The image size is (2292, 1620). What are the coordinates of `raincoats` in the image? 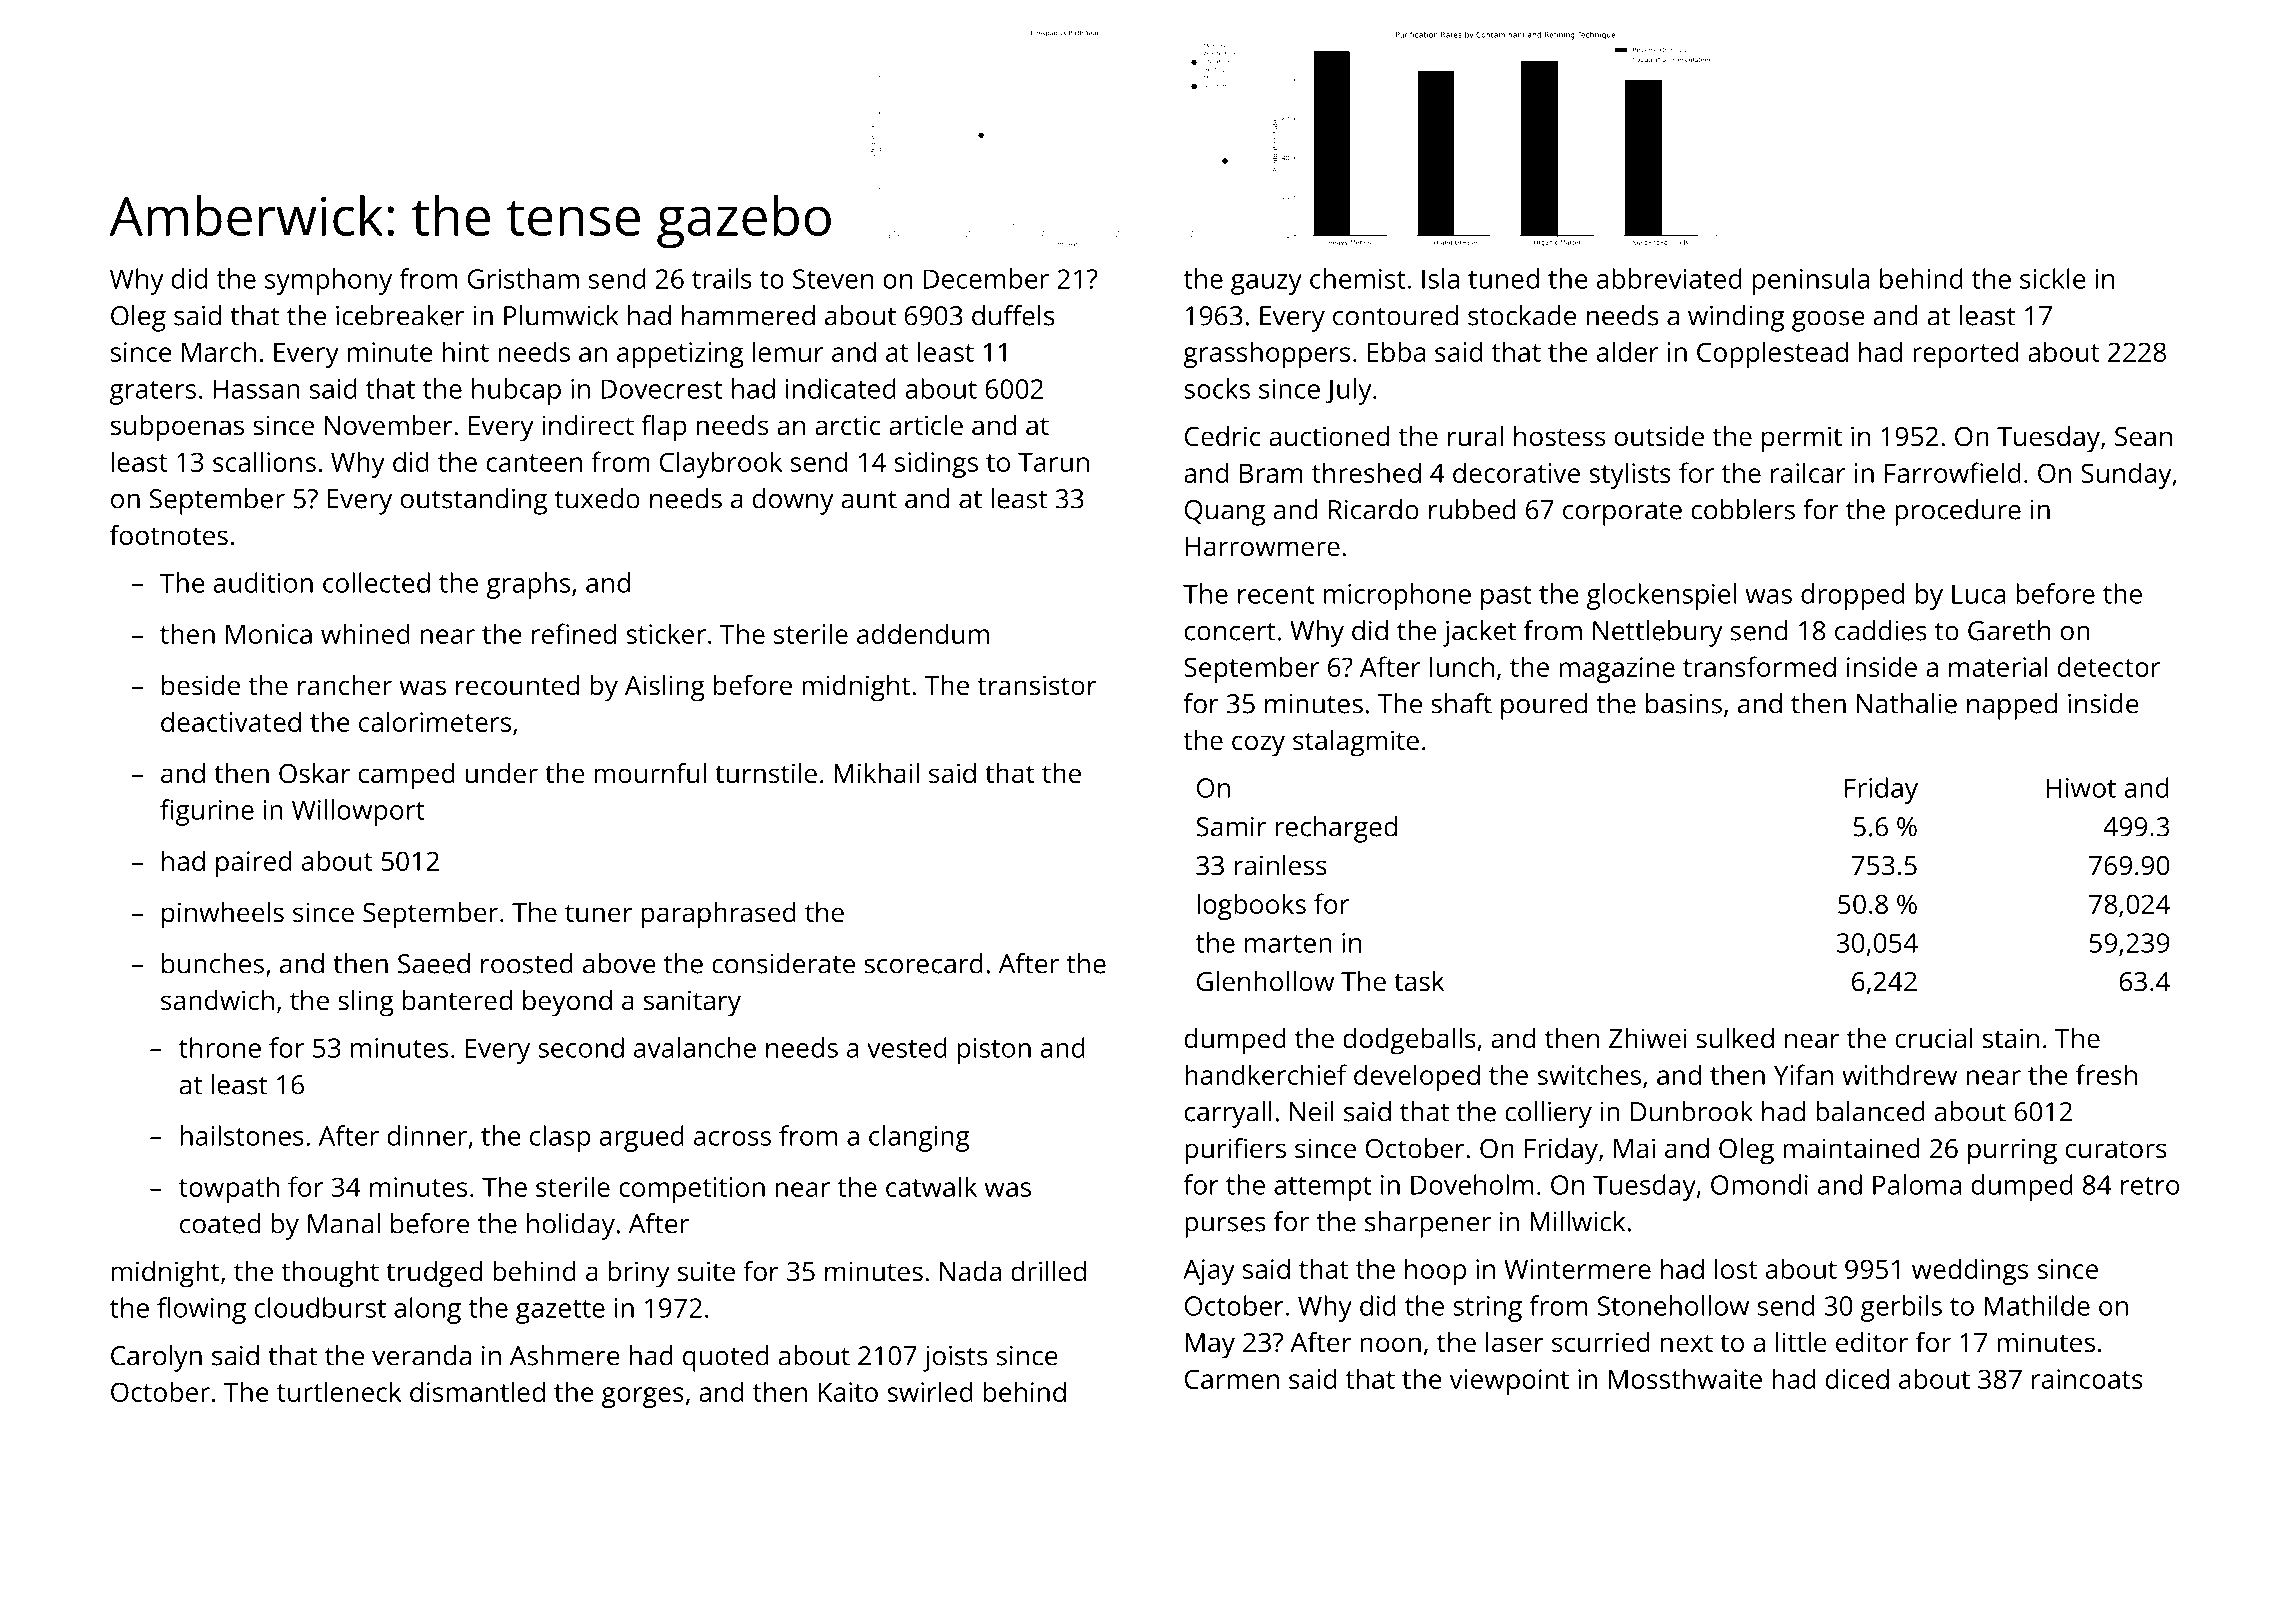 It's located at (2087, 1379).
